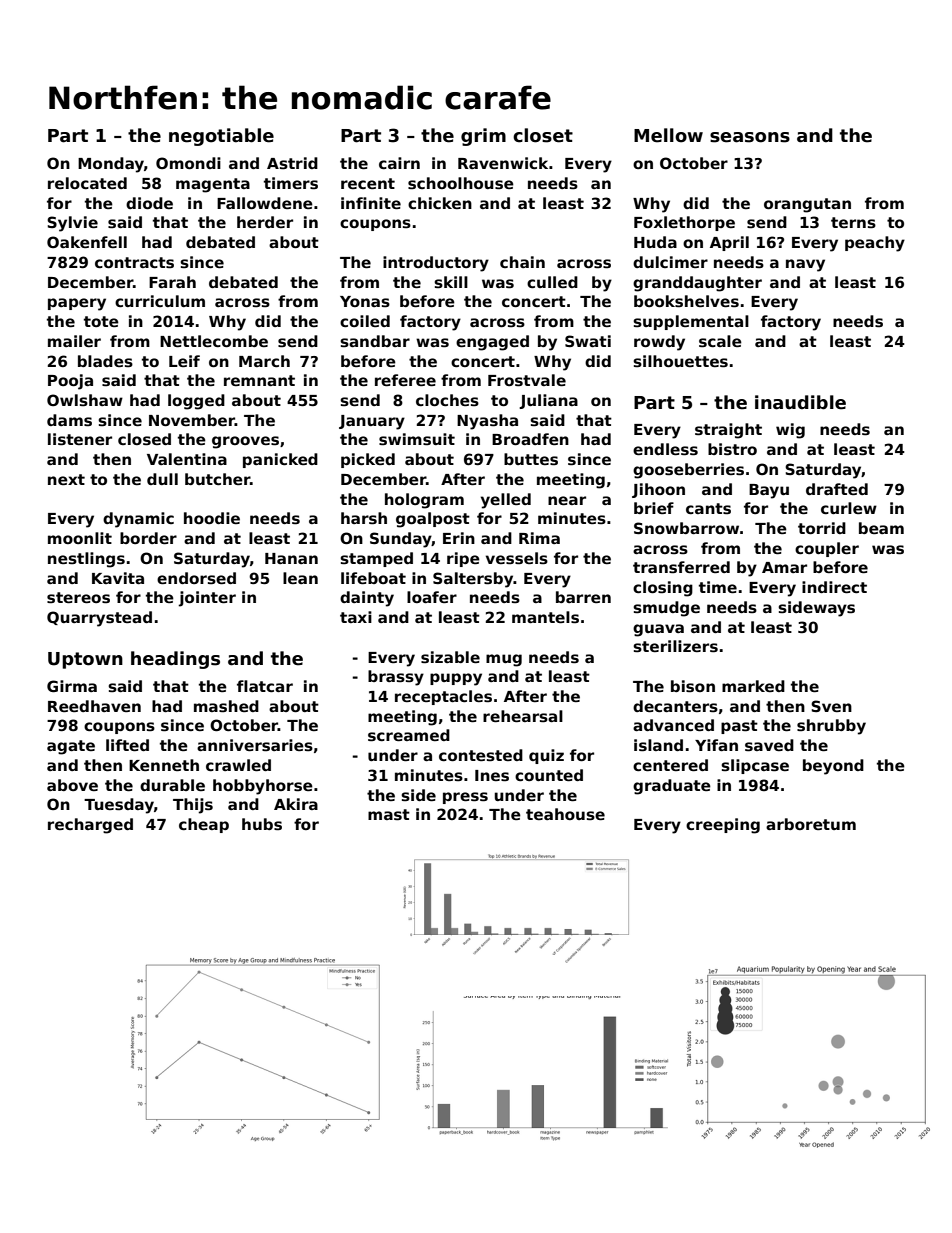  What do you see at coordinates (545, 617) in the page?
I see `mantels` at bounding box center [545, 617].
